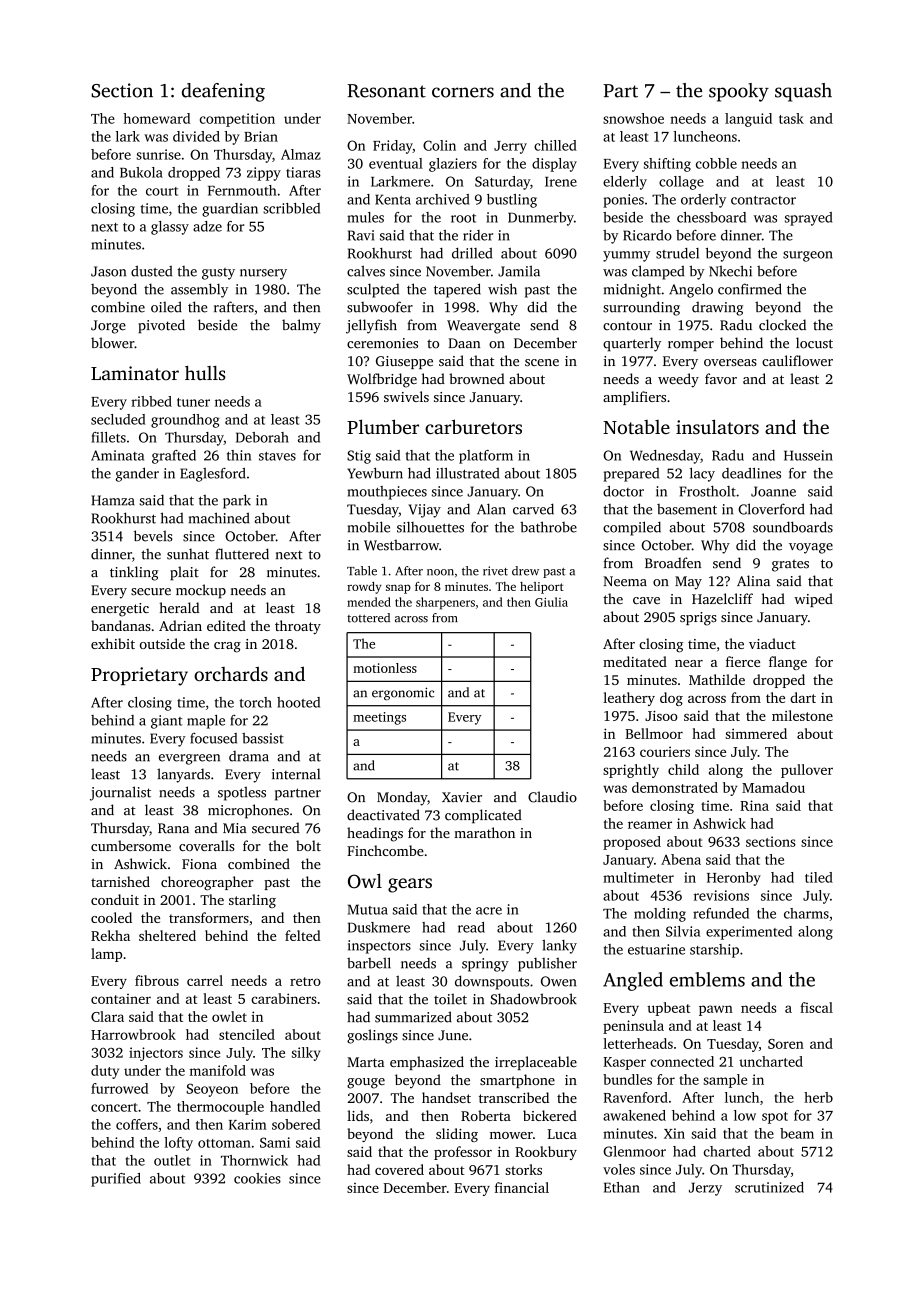 Image resolution: width=924 pixels, height=1308 pixels. Describe the element at coordinates (235, 828) in the document. I see `Mia` at that location.
